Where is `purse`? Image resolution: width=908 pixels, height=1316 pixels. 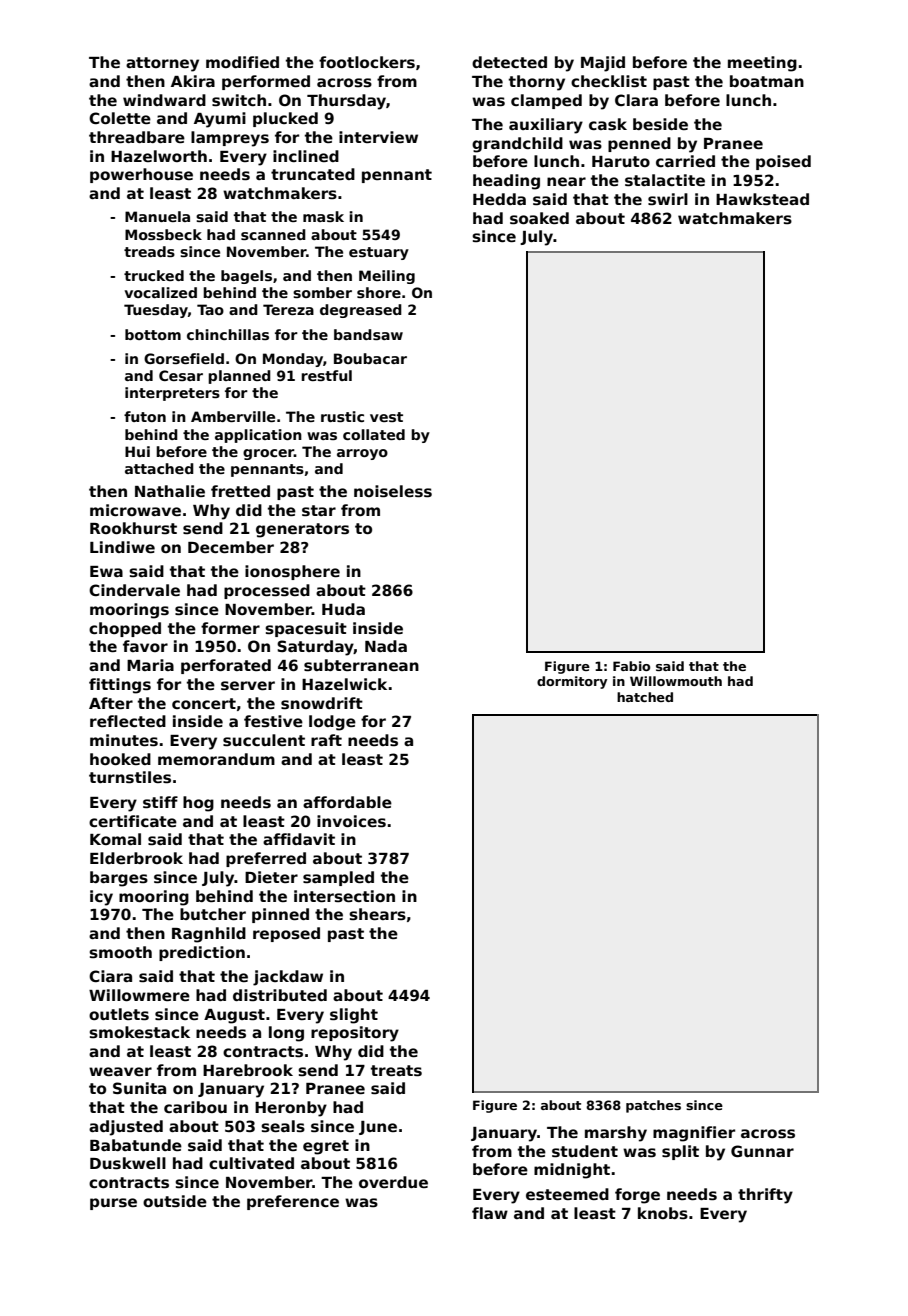
purse is located at coordinates (113, 1204).
